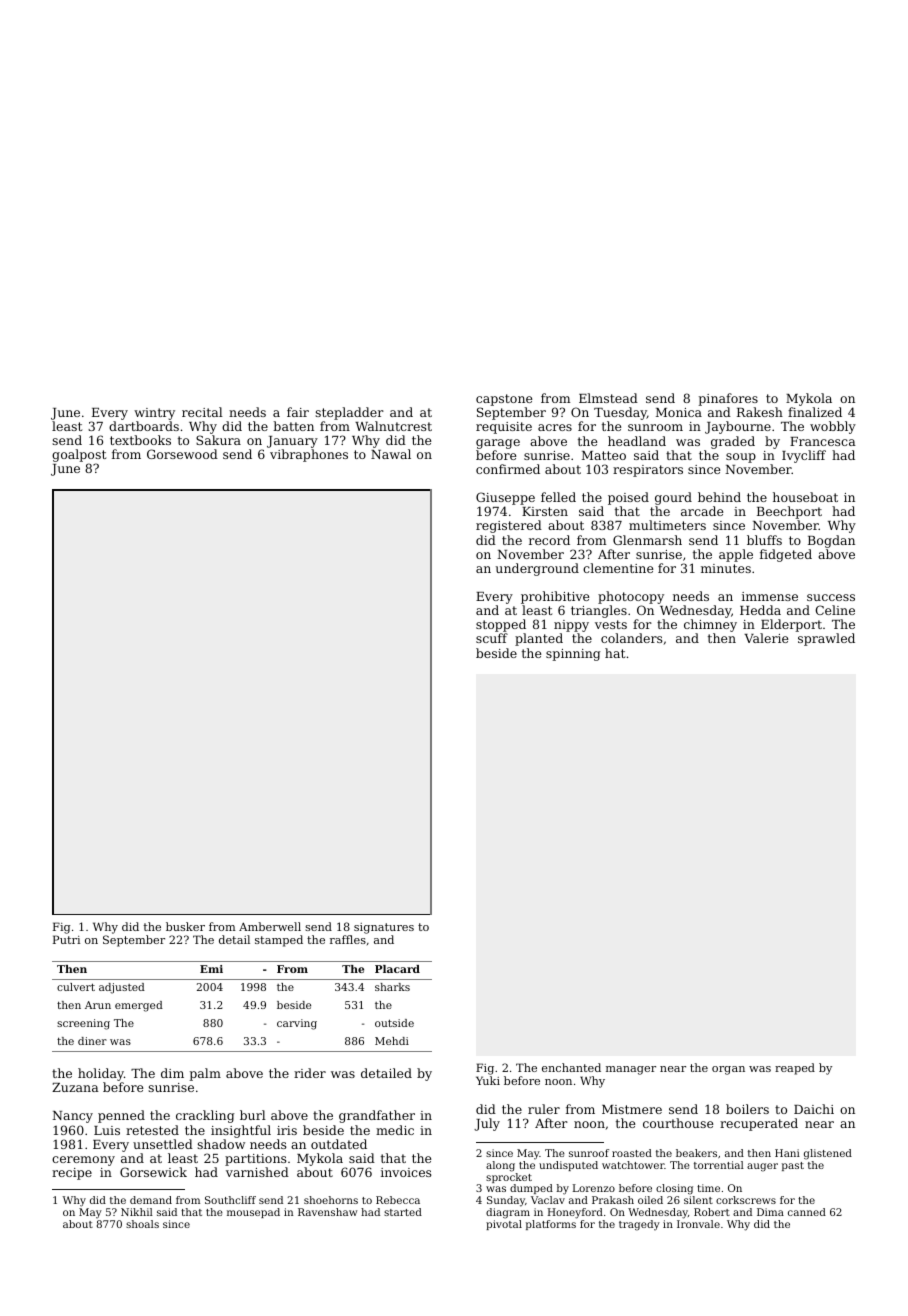 The width and height of the image is (908, 1316). Describe the element at coordinates (327, 1212) in the image. I see `Ravenshaw` at that location.
